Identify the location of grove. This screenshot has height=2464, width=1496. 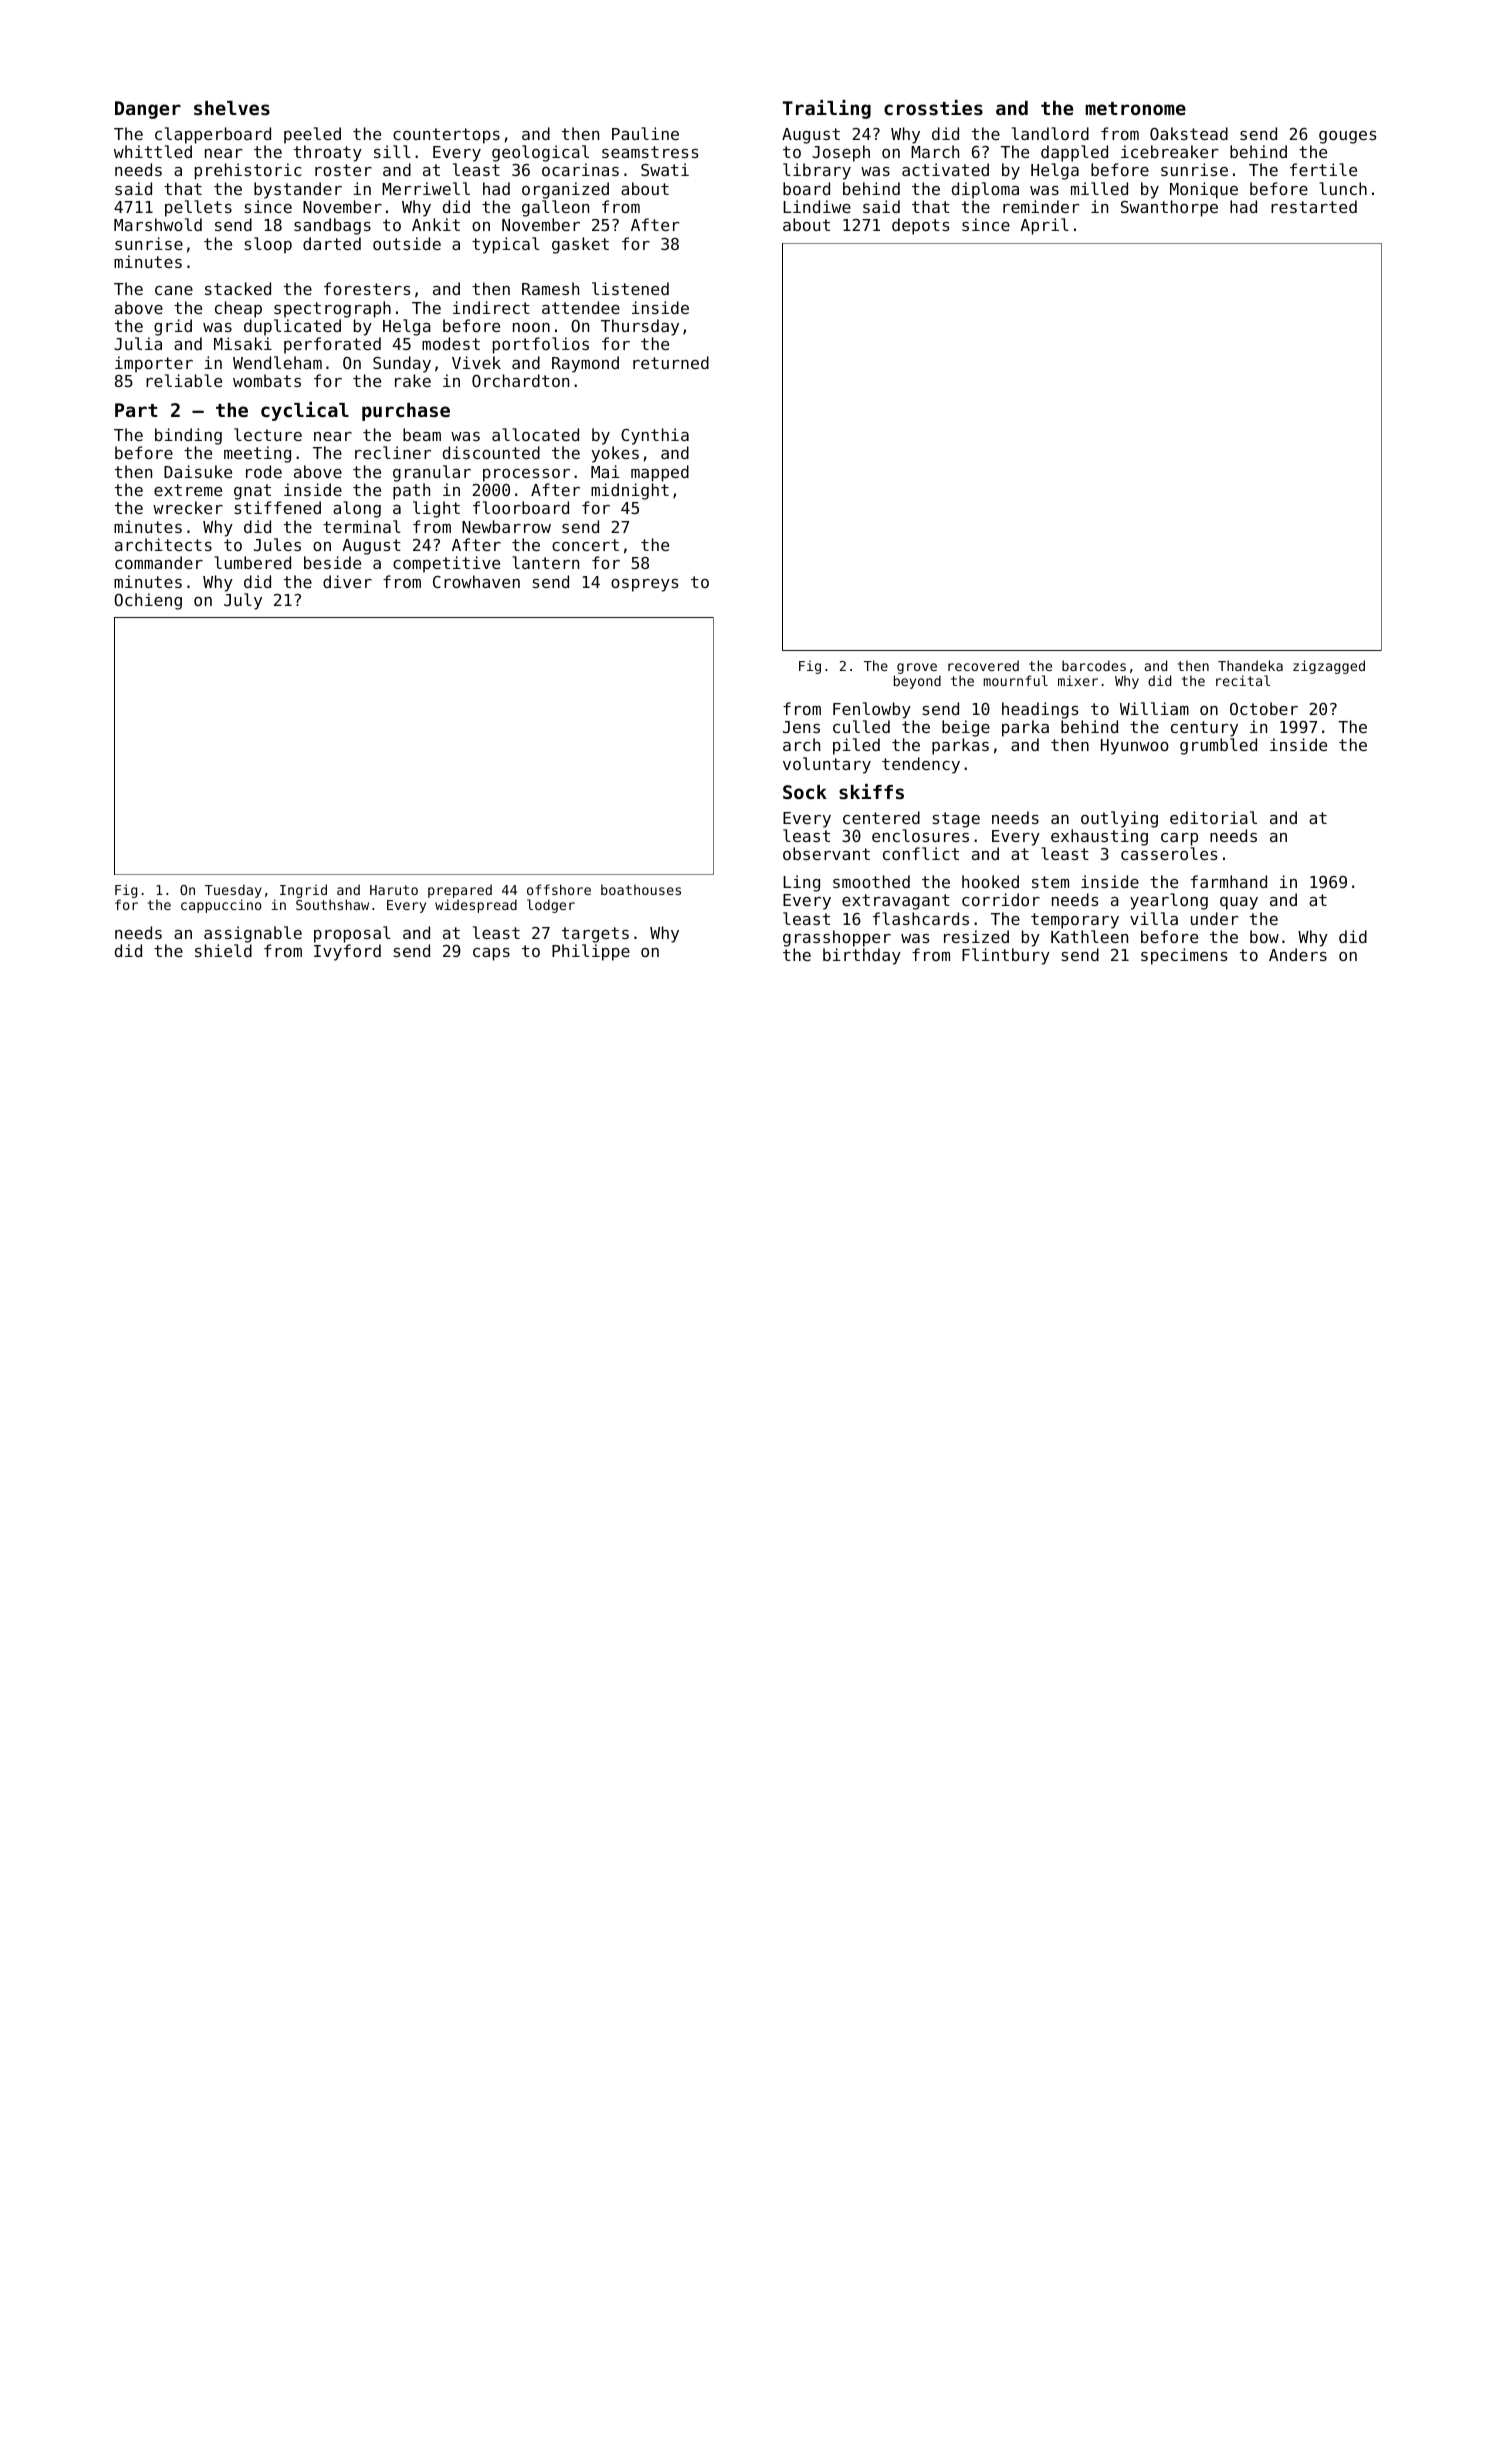
(917, 668).
